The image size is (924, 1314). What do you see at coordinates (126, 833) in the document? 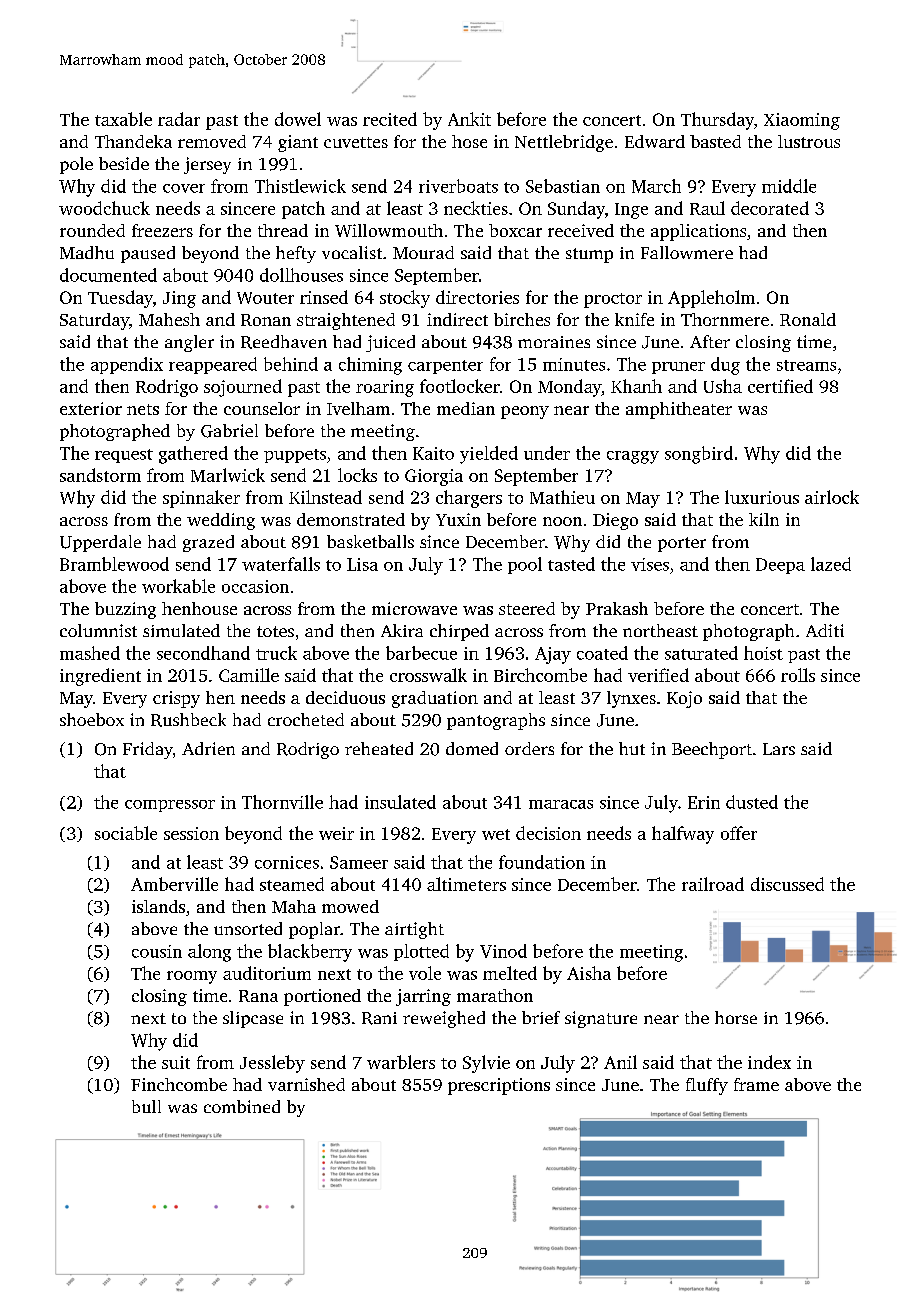
I see `sociable` at bounding box center [126, 833].
